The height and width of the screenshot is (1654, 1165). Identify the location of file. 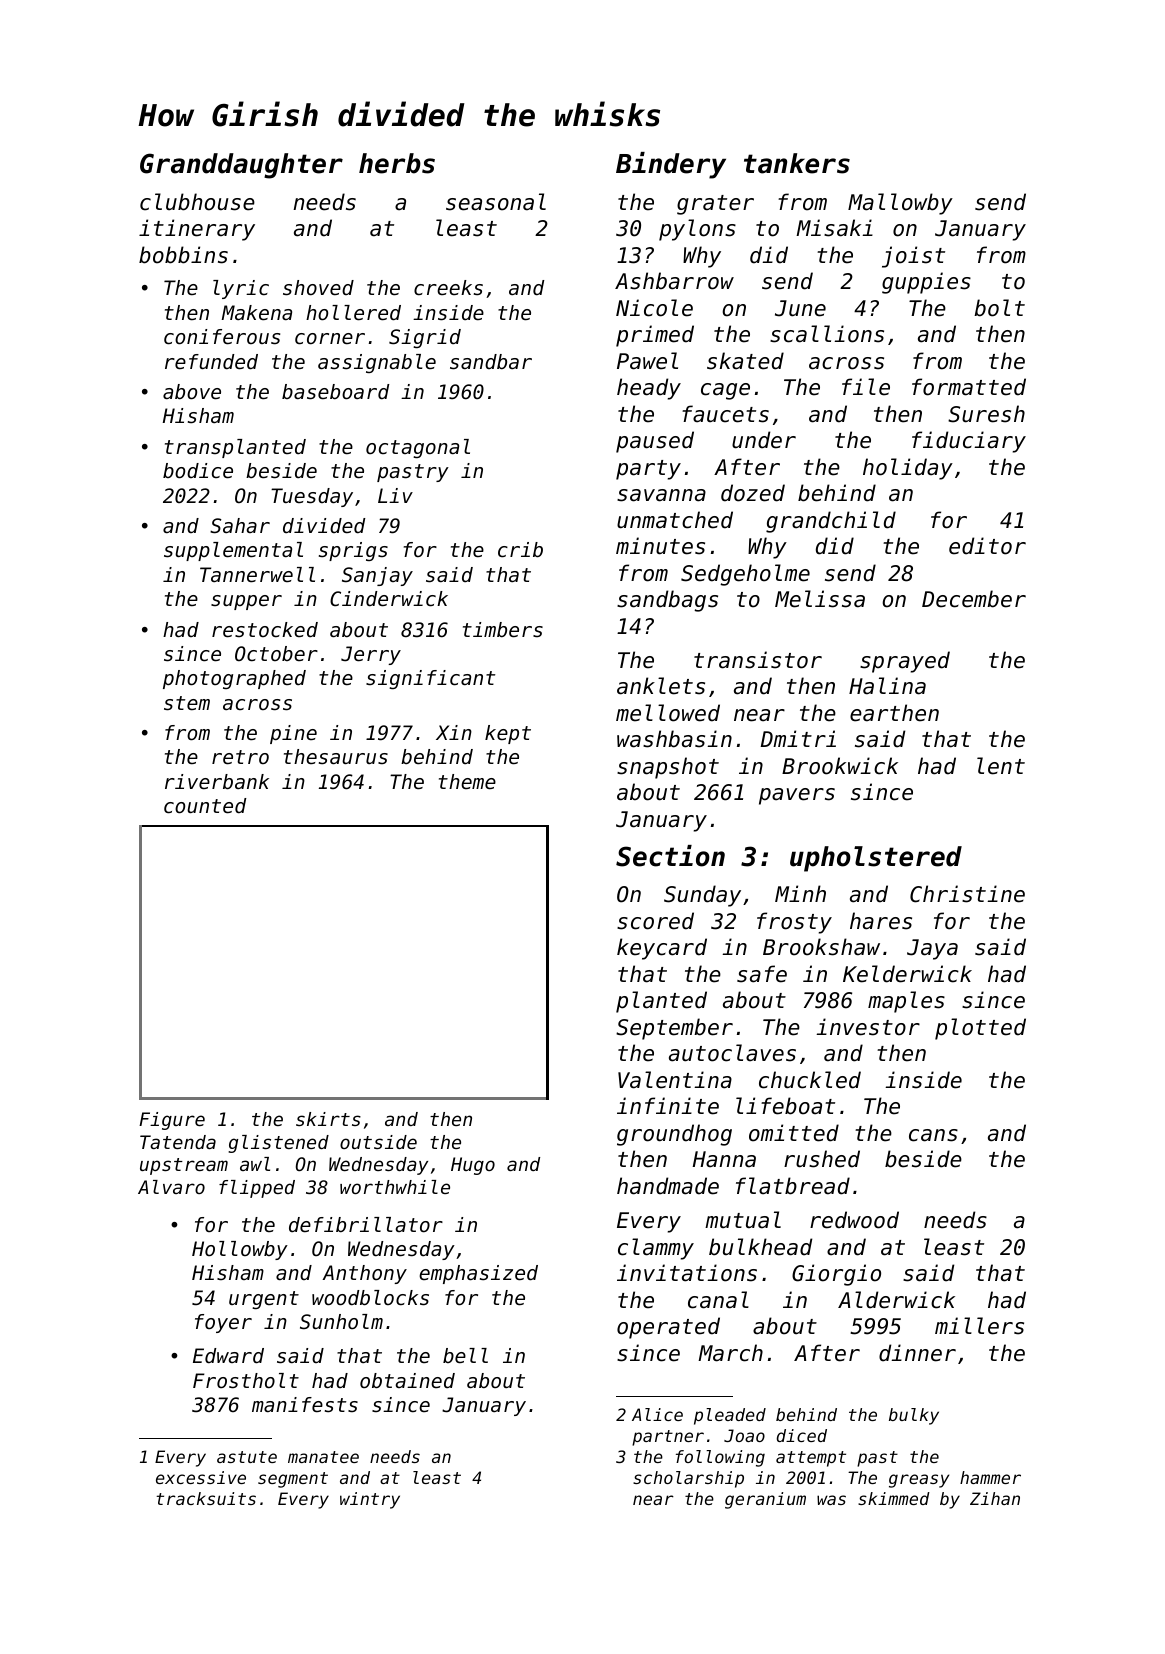
(866, 387).
